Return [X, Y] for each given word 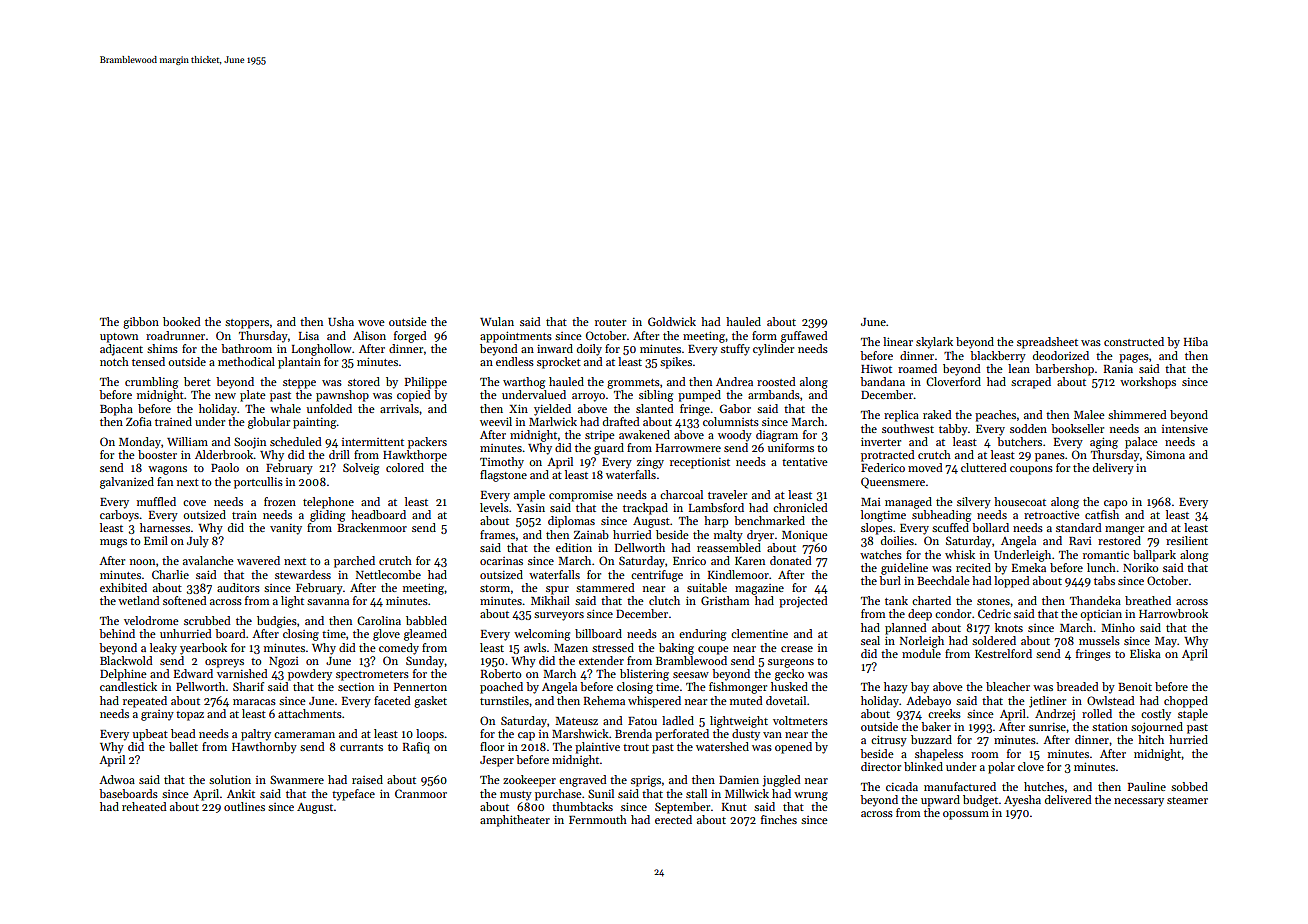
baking [676, 649]
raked [937, 414]
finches [779, 819]
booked [182, 321]
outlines [244, 806]
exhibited [123, 587]
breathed [1148, 600]
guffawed [804, 337]
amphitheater [515, 821]
